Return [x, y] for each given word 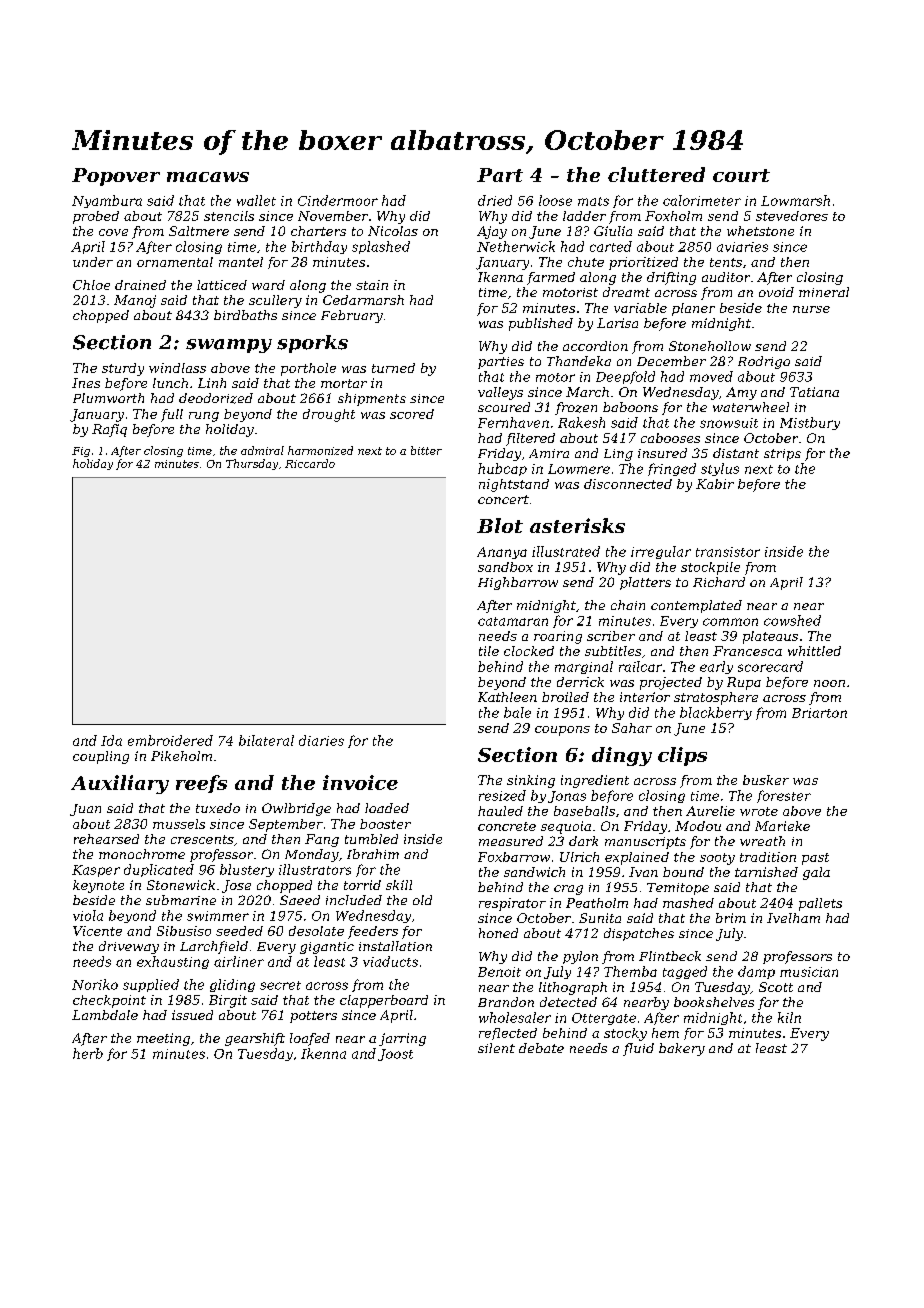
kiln [789, 1017]
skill [399, 885]
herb [88, 1053]
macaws [208, 177]
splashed [381, 247]
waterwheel [751, 407]
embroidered [170, 740]
